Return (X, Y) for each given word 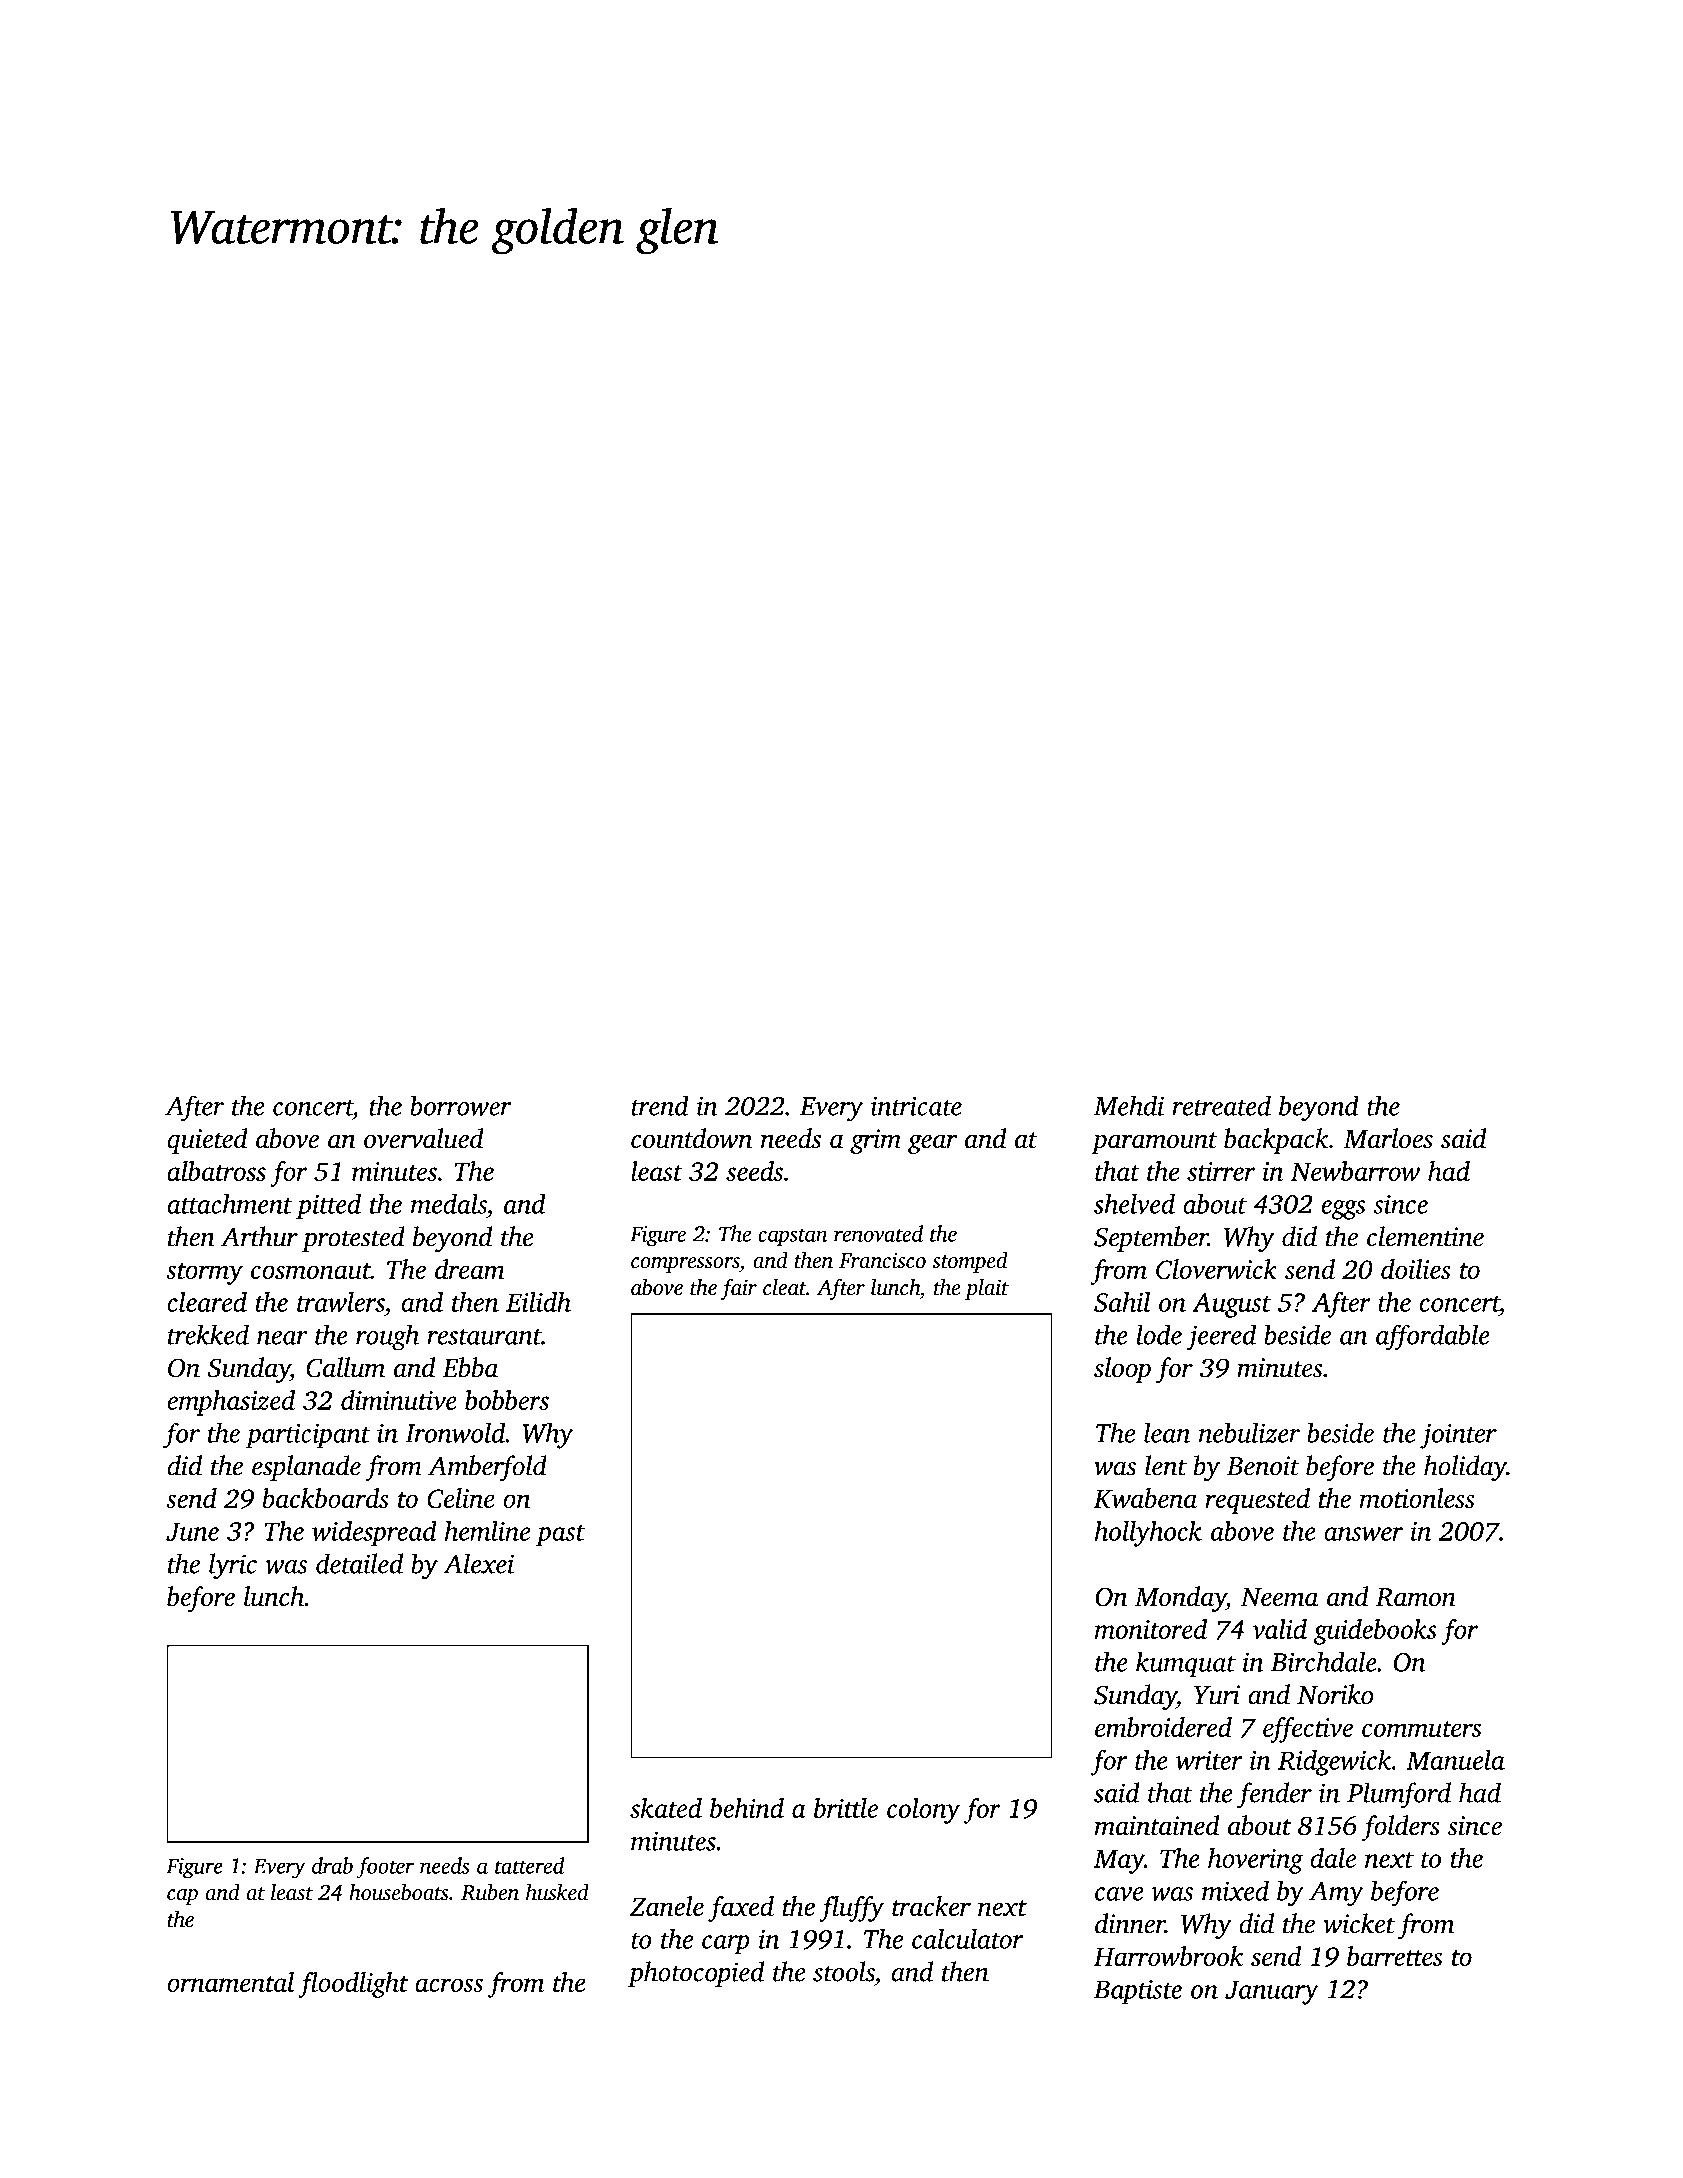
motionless (1417, 1498)
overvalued (424, 1138)
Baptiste (1138, 1992)
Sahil (1122, 1302)
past (560, 1536)
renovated (878, 1233)
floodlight (353, 1985)
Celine (461, 1498)
